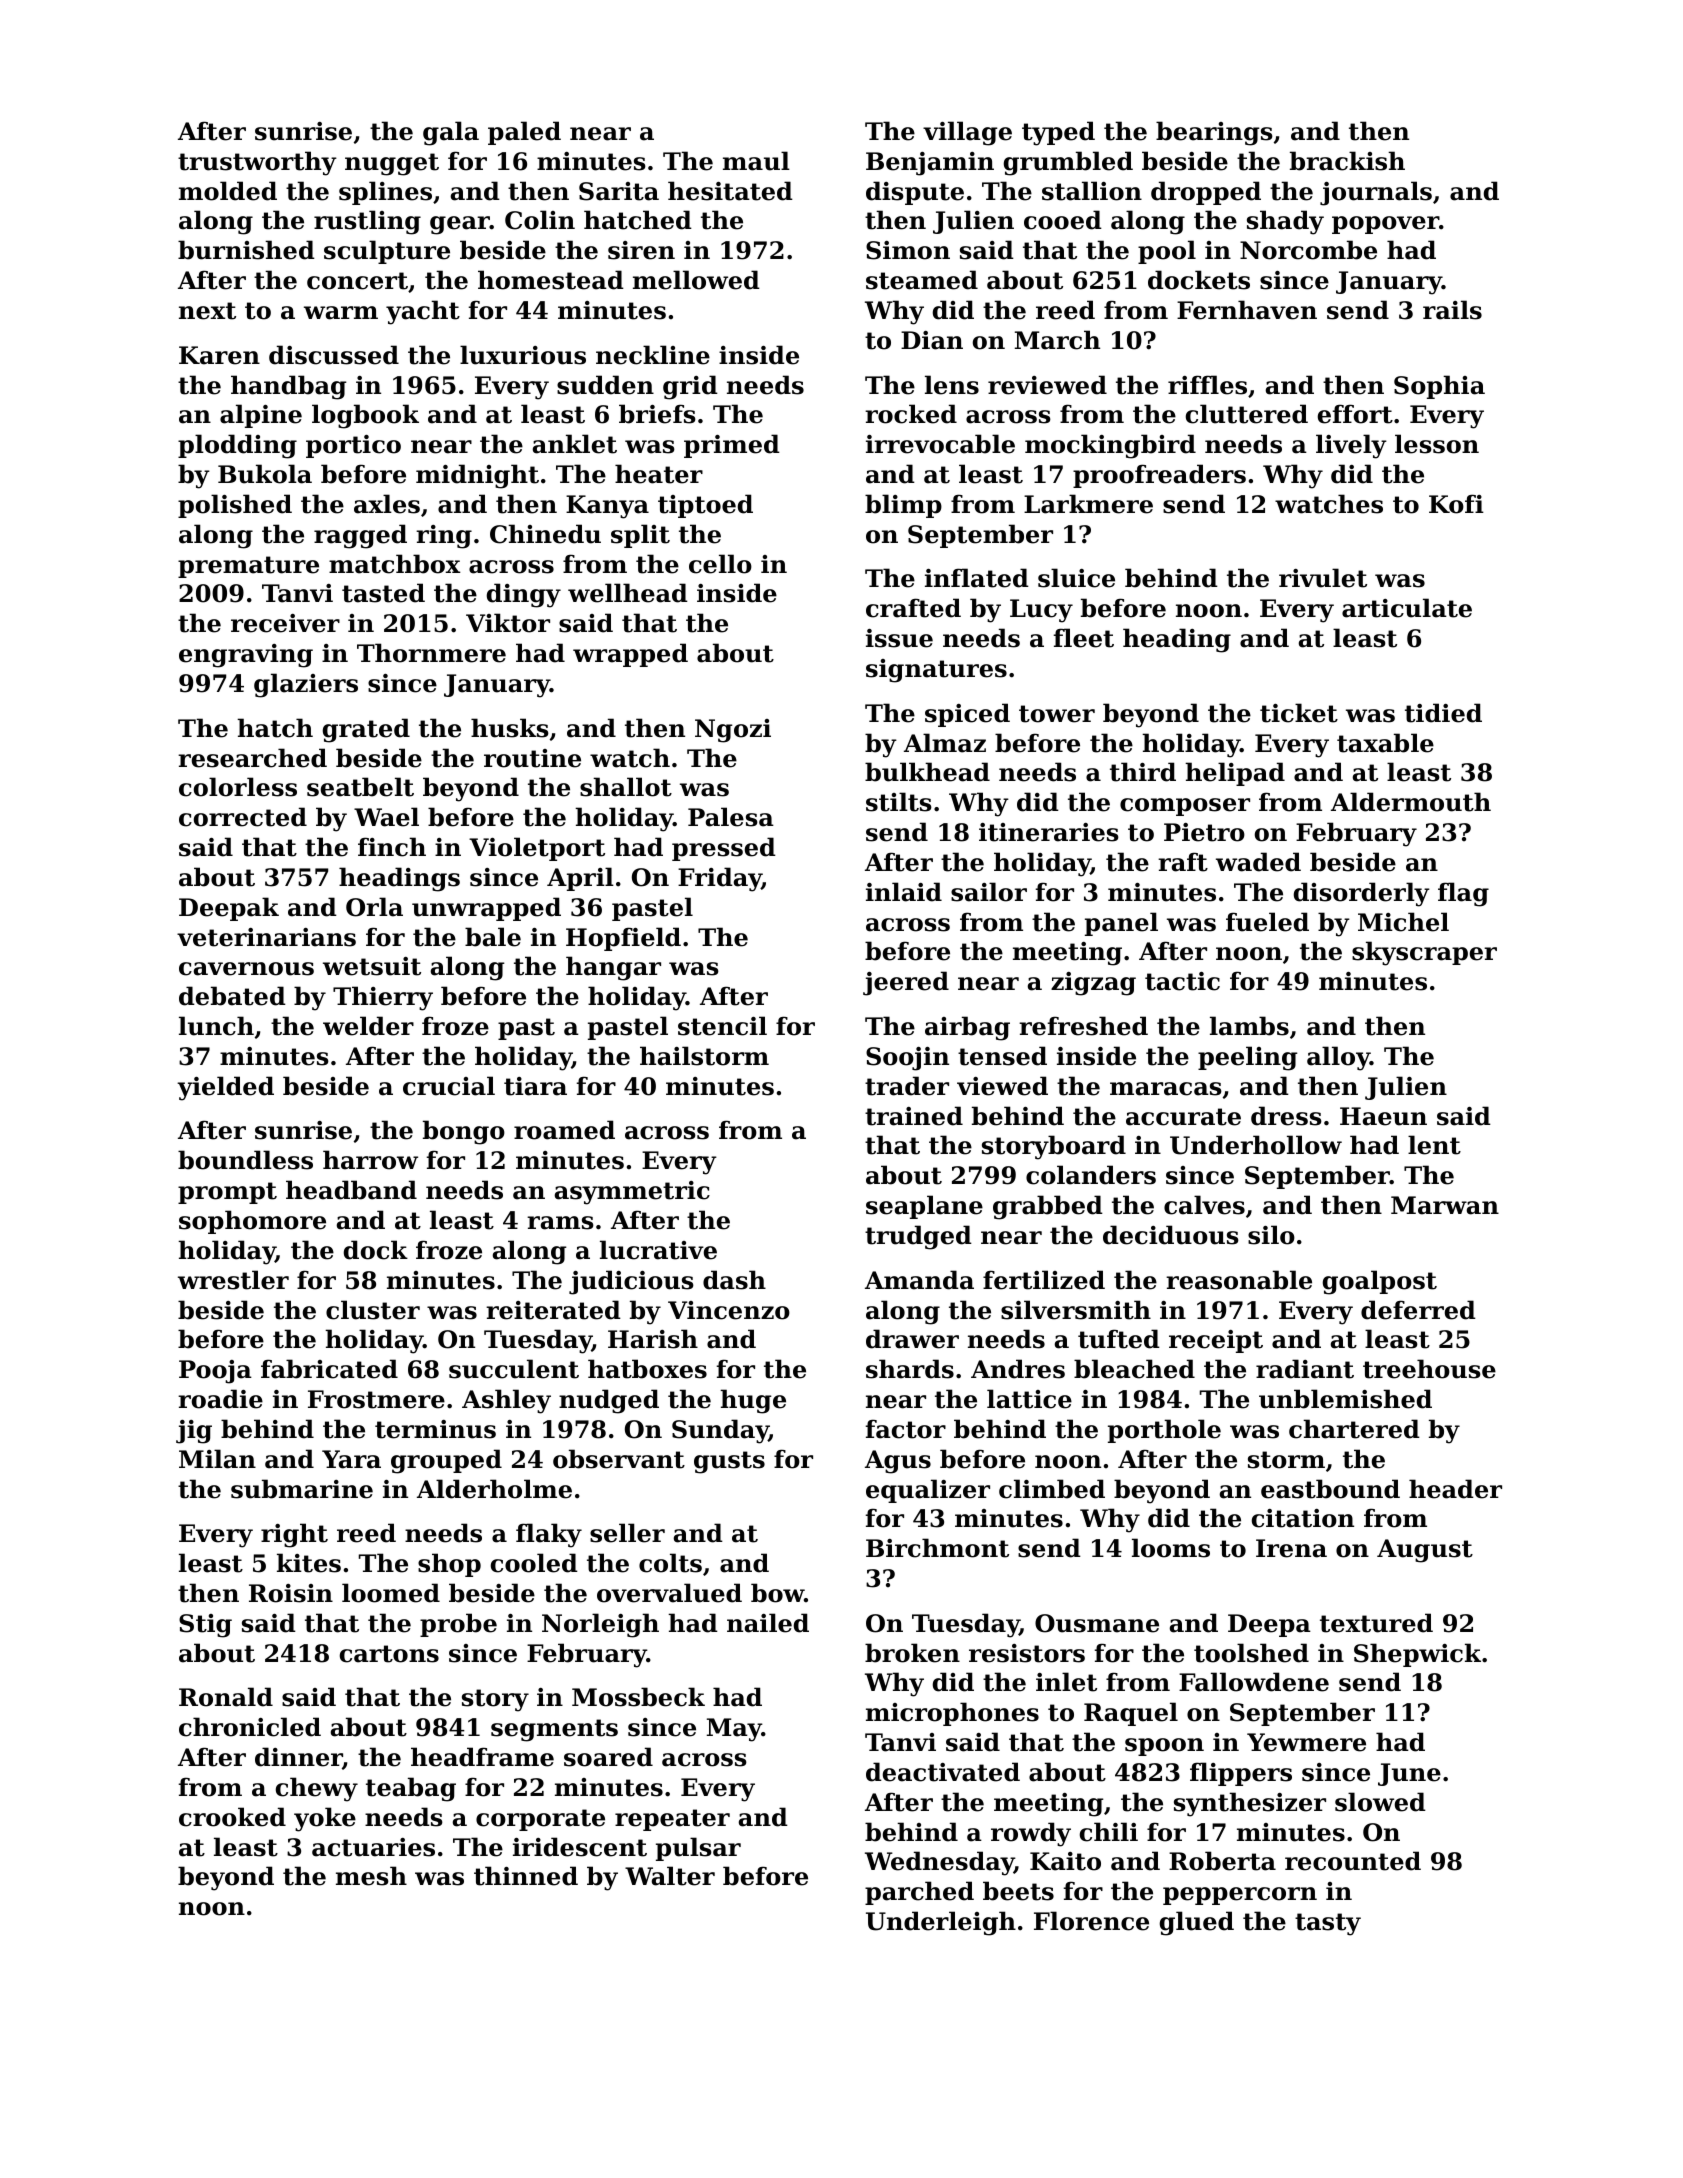 The width and height of the page is (1683, 2178). What do you see at coordinates (1171, 1235) in the page?
I see `deciduous` at bounding box center [1171, 1235].
